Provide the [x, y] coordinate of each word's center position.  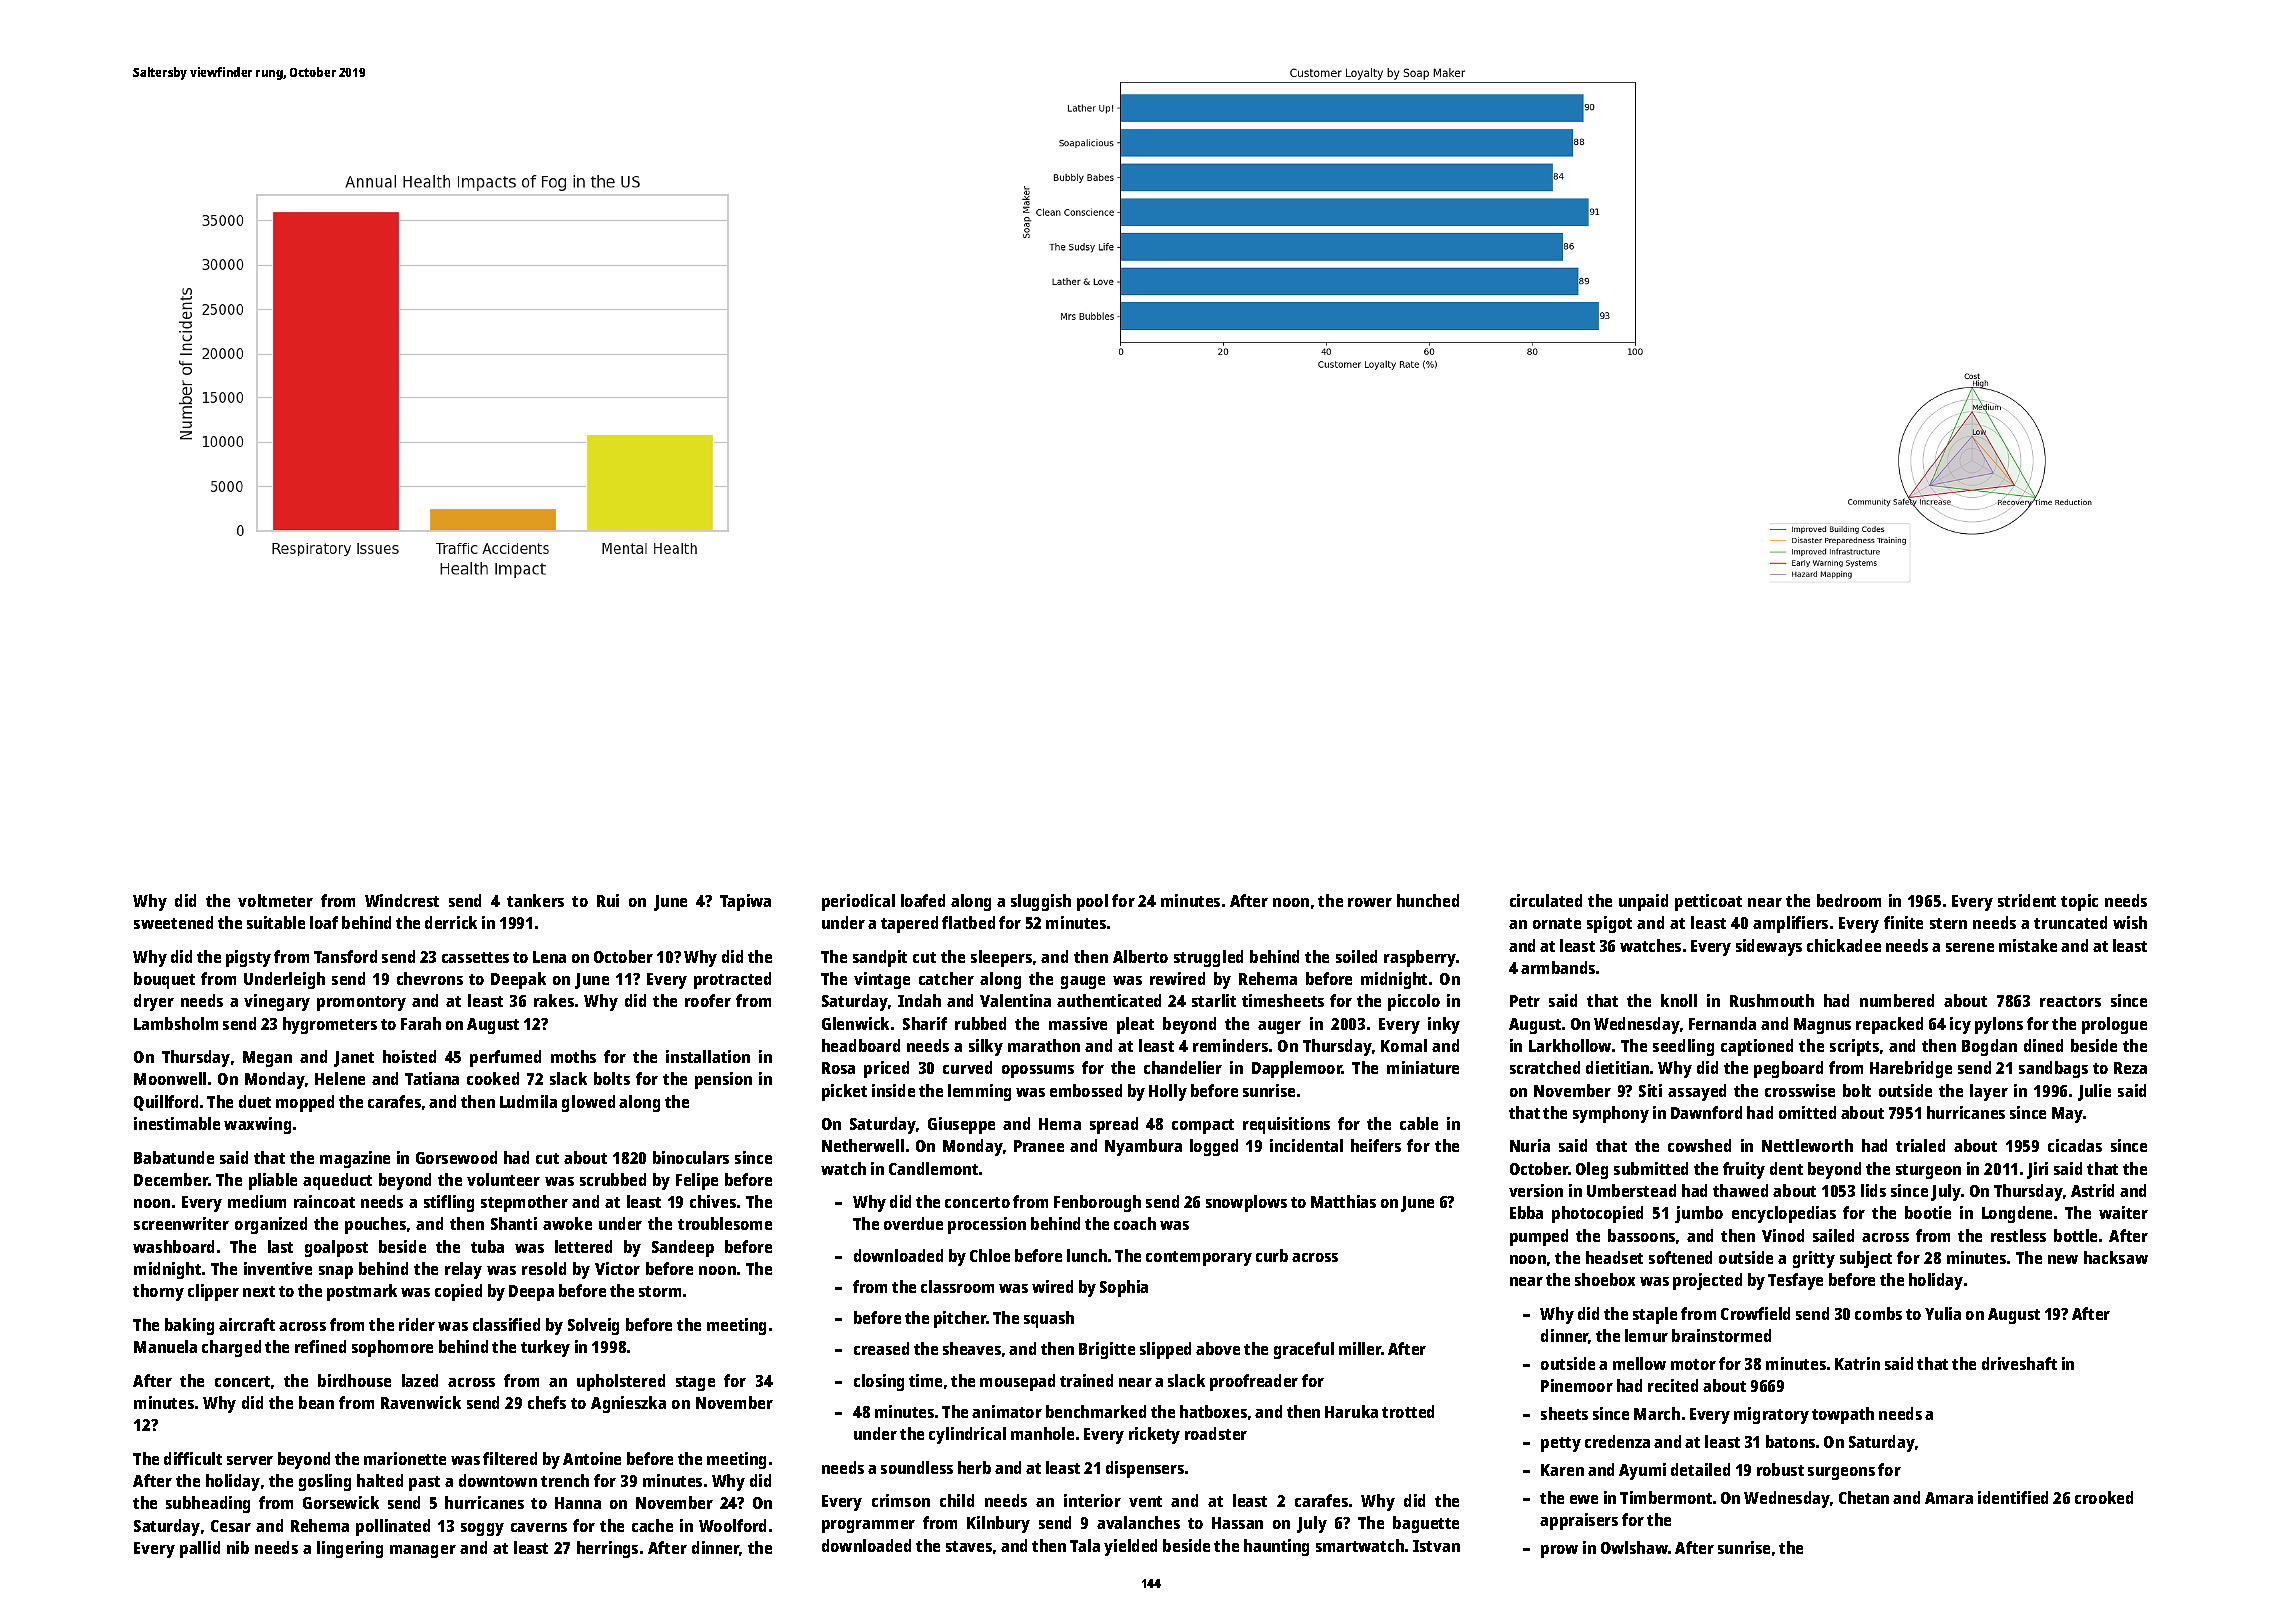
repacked [1889, 1025]
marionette [405, 1458]
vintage [882, 980]
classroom [957, 1286]
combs [1878, 1313]
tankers [535, 900]
